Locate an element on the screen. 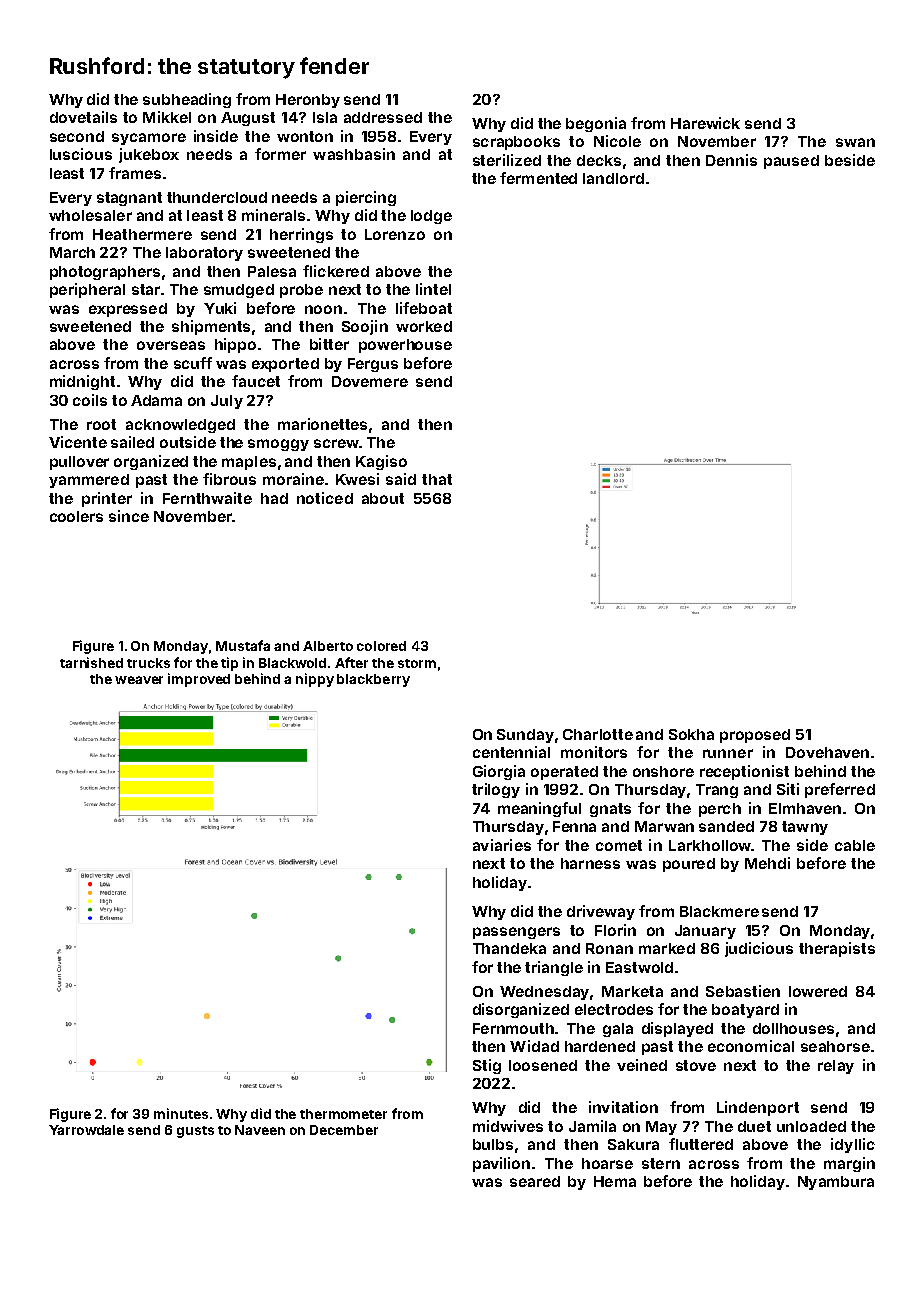 The width and height of the screenshot is (924, 1308). addressed is located at coordinates (383, 117).
